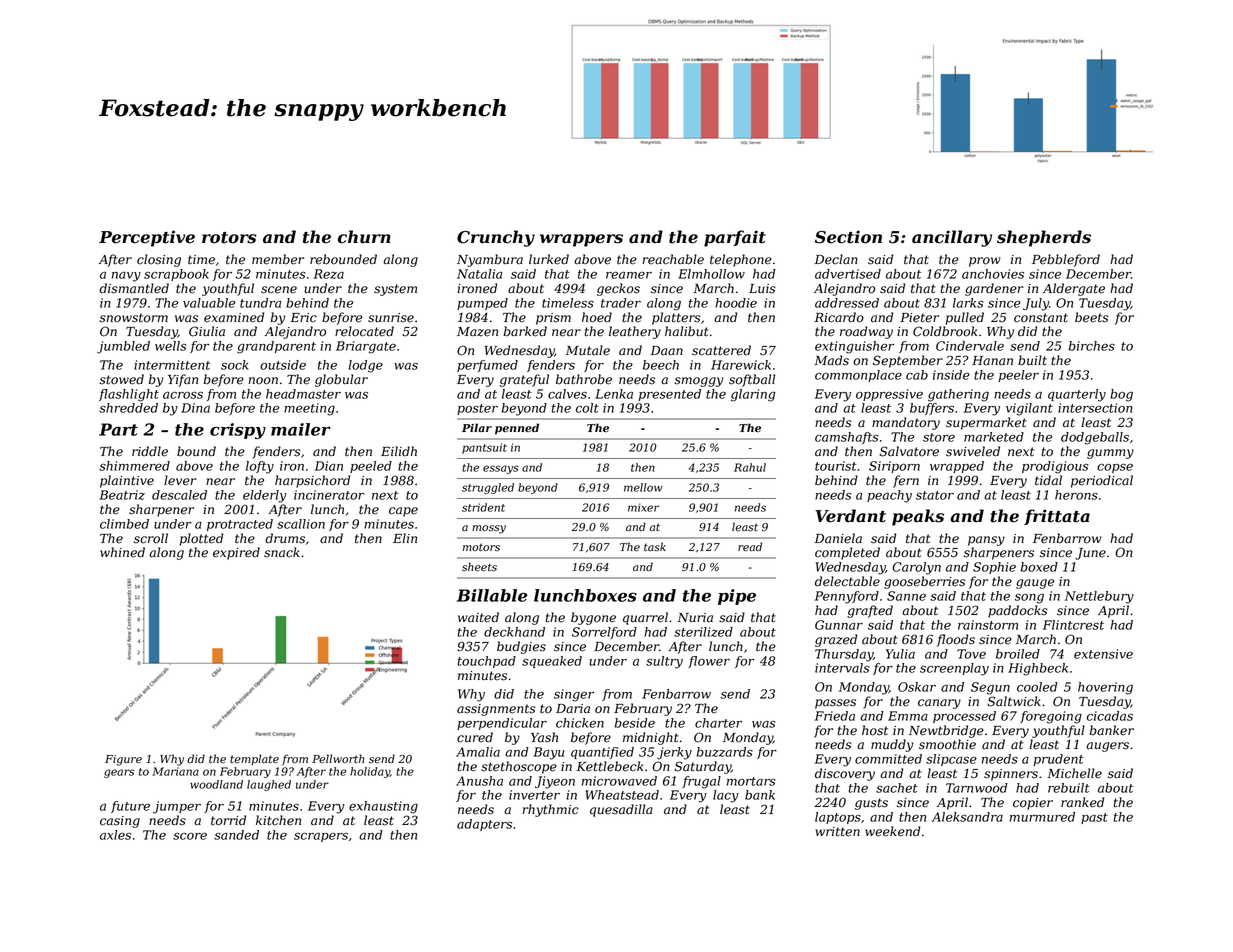  What do you see at coordinates (129, 395) in the document?
I see `flashlight` at bounding box center [129, 395].
